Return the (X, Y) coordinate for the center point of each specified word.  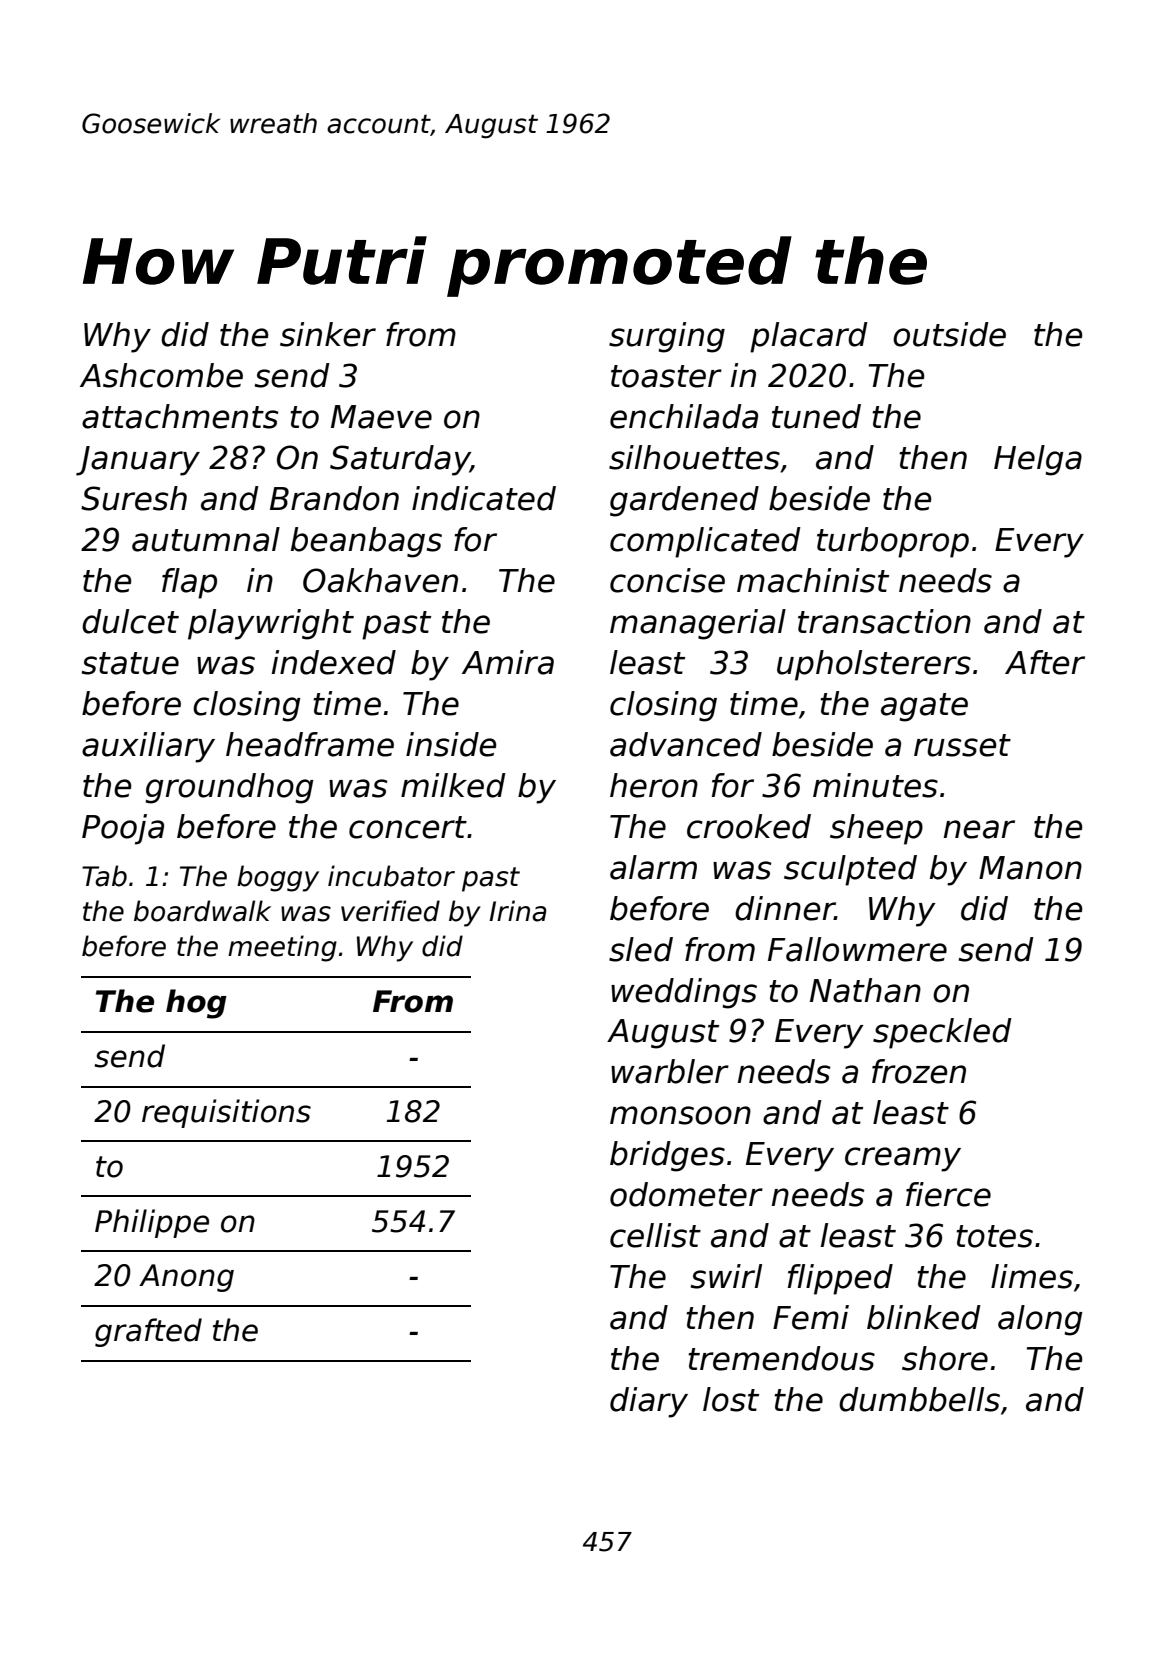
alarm (653, 867)
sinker (328, 334)
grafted (148, 1332)
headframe (310, 744)
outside (949, 334)
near (979, 829)
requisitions (226, 1113)
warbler (670, 1071)
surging (667, 337)
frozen (919, 1071)
